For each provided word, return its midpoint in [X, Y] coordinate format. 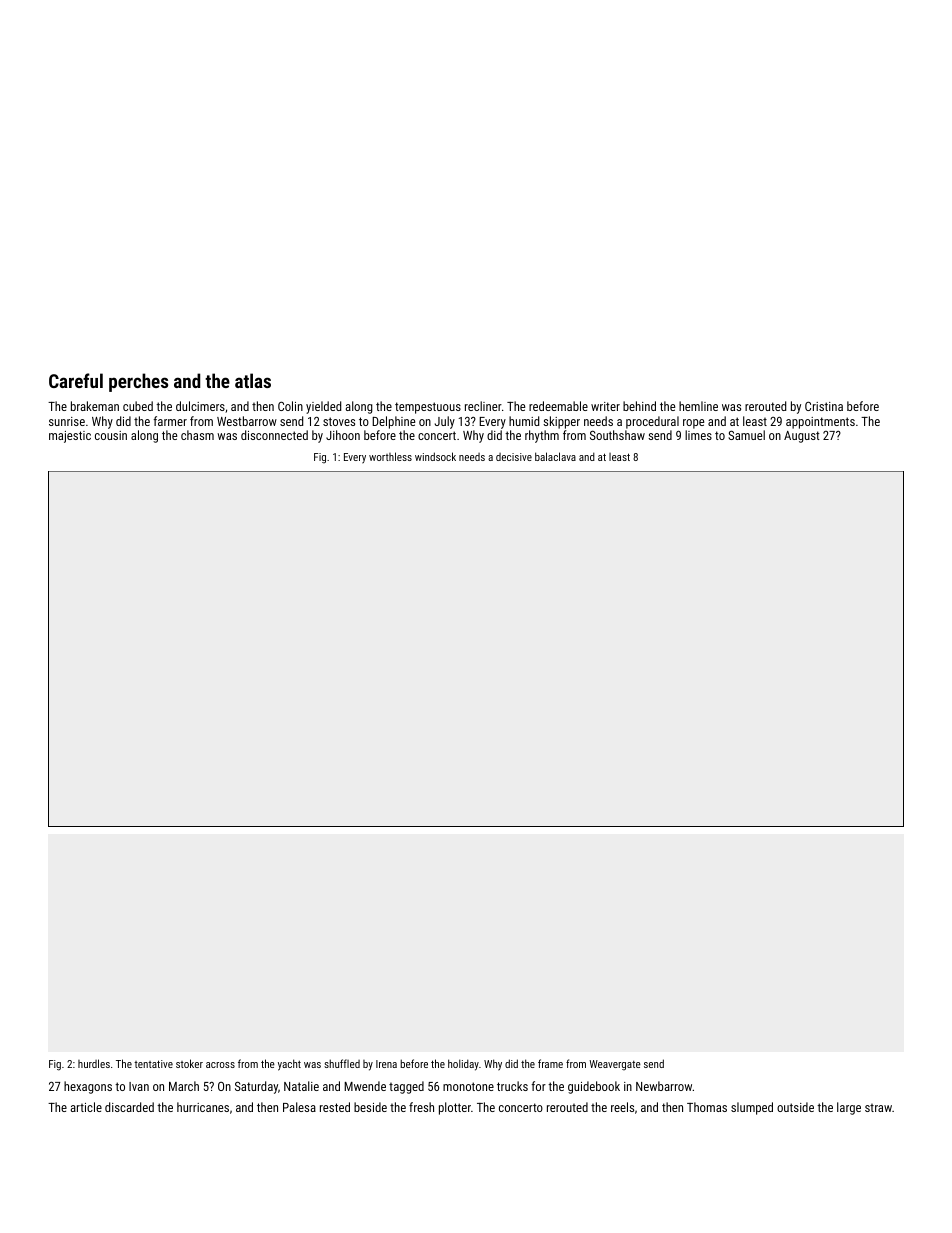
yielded [323, 407]
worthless [390, 456]
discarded [129, 1107]
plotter [455, 1108]
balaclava [555, 456]
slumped [752, 1108]
